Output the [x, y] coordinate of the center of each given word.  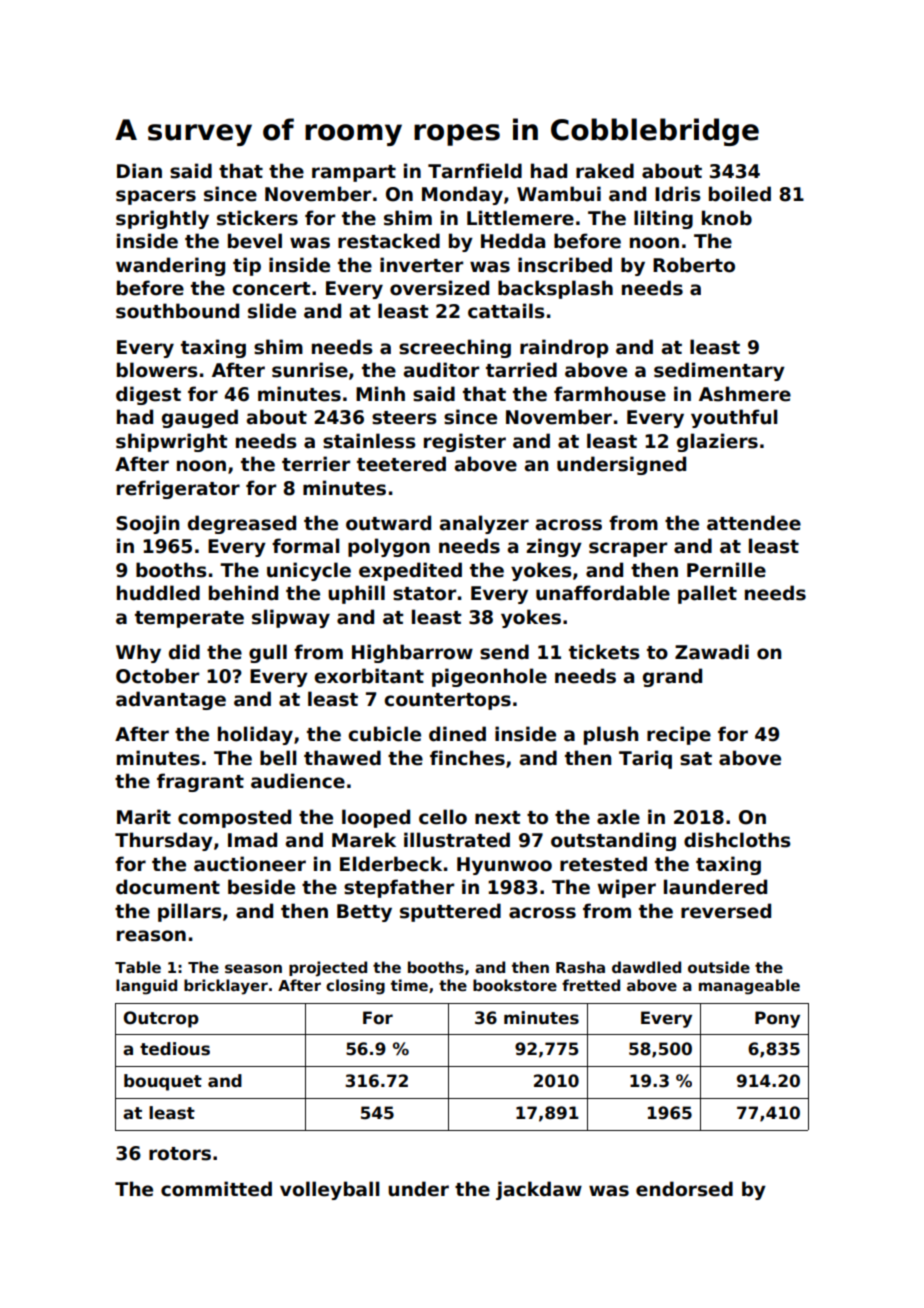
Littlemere [520, 218]
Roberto [694, 265]
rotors [180, 1154]
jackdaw [539, 1190]
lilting [663, 219]
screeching [455, 348]
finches [467, 758]
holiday [255, 735]
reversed [726, 911]
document [168, 887]
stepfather [399, 888]
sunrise [310, 370]
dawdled [646, 967]
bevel [255, 241]
